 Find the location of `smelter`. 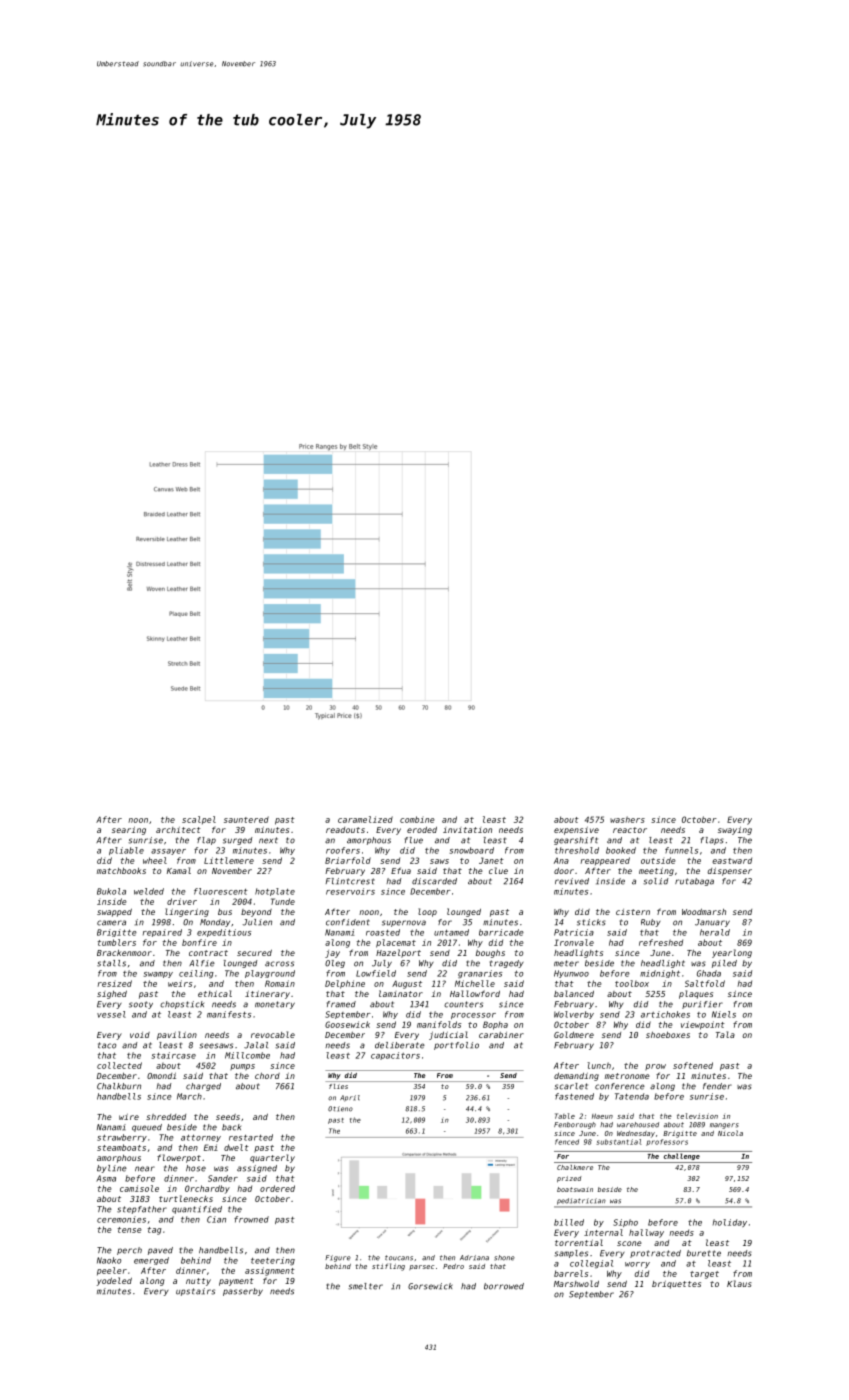

smelter is located at coordinates (365, 1286).
